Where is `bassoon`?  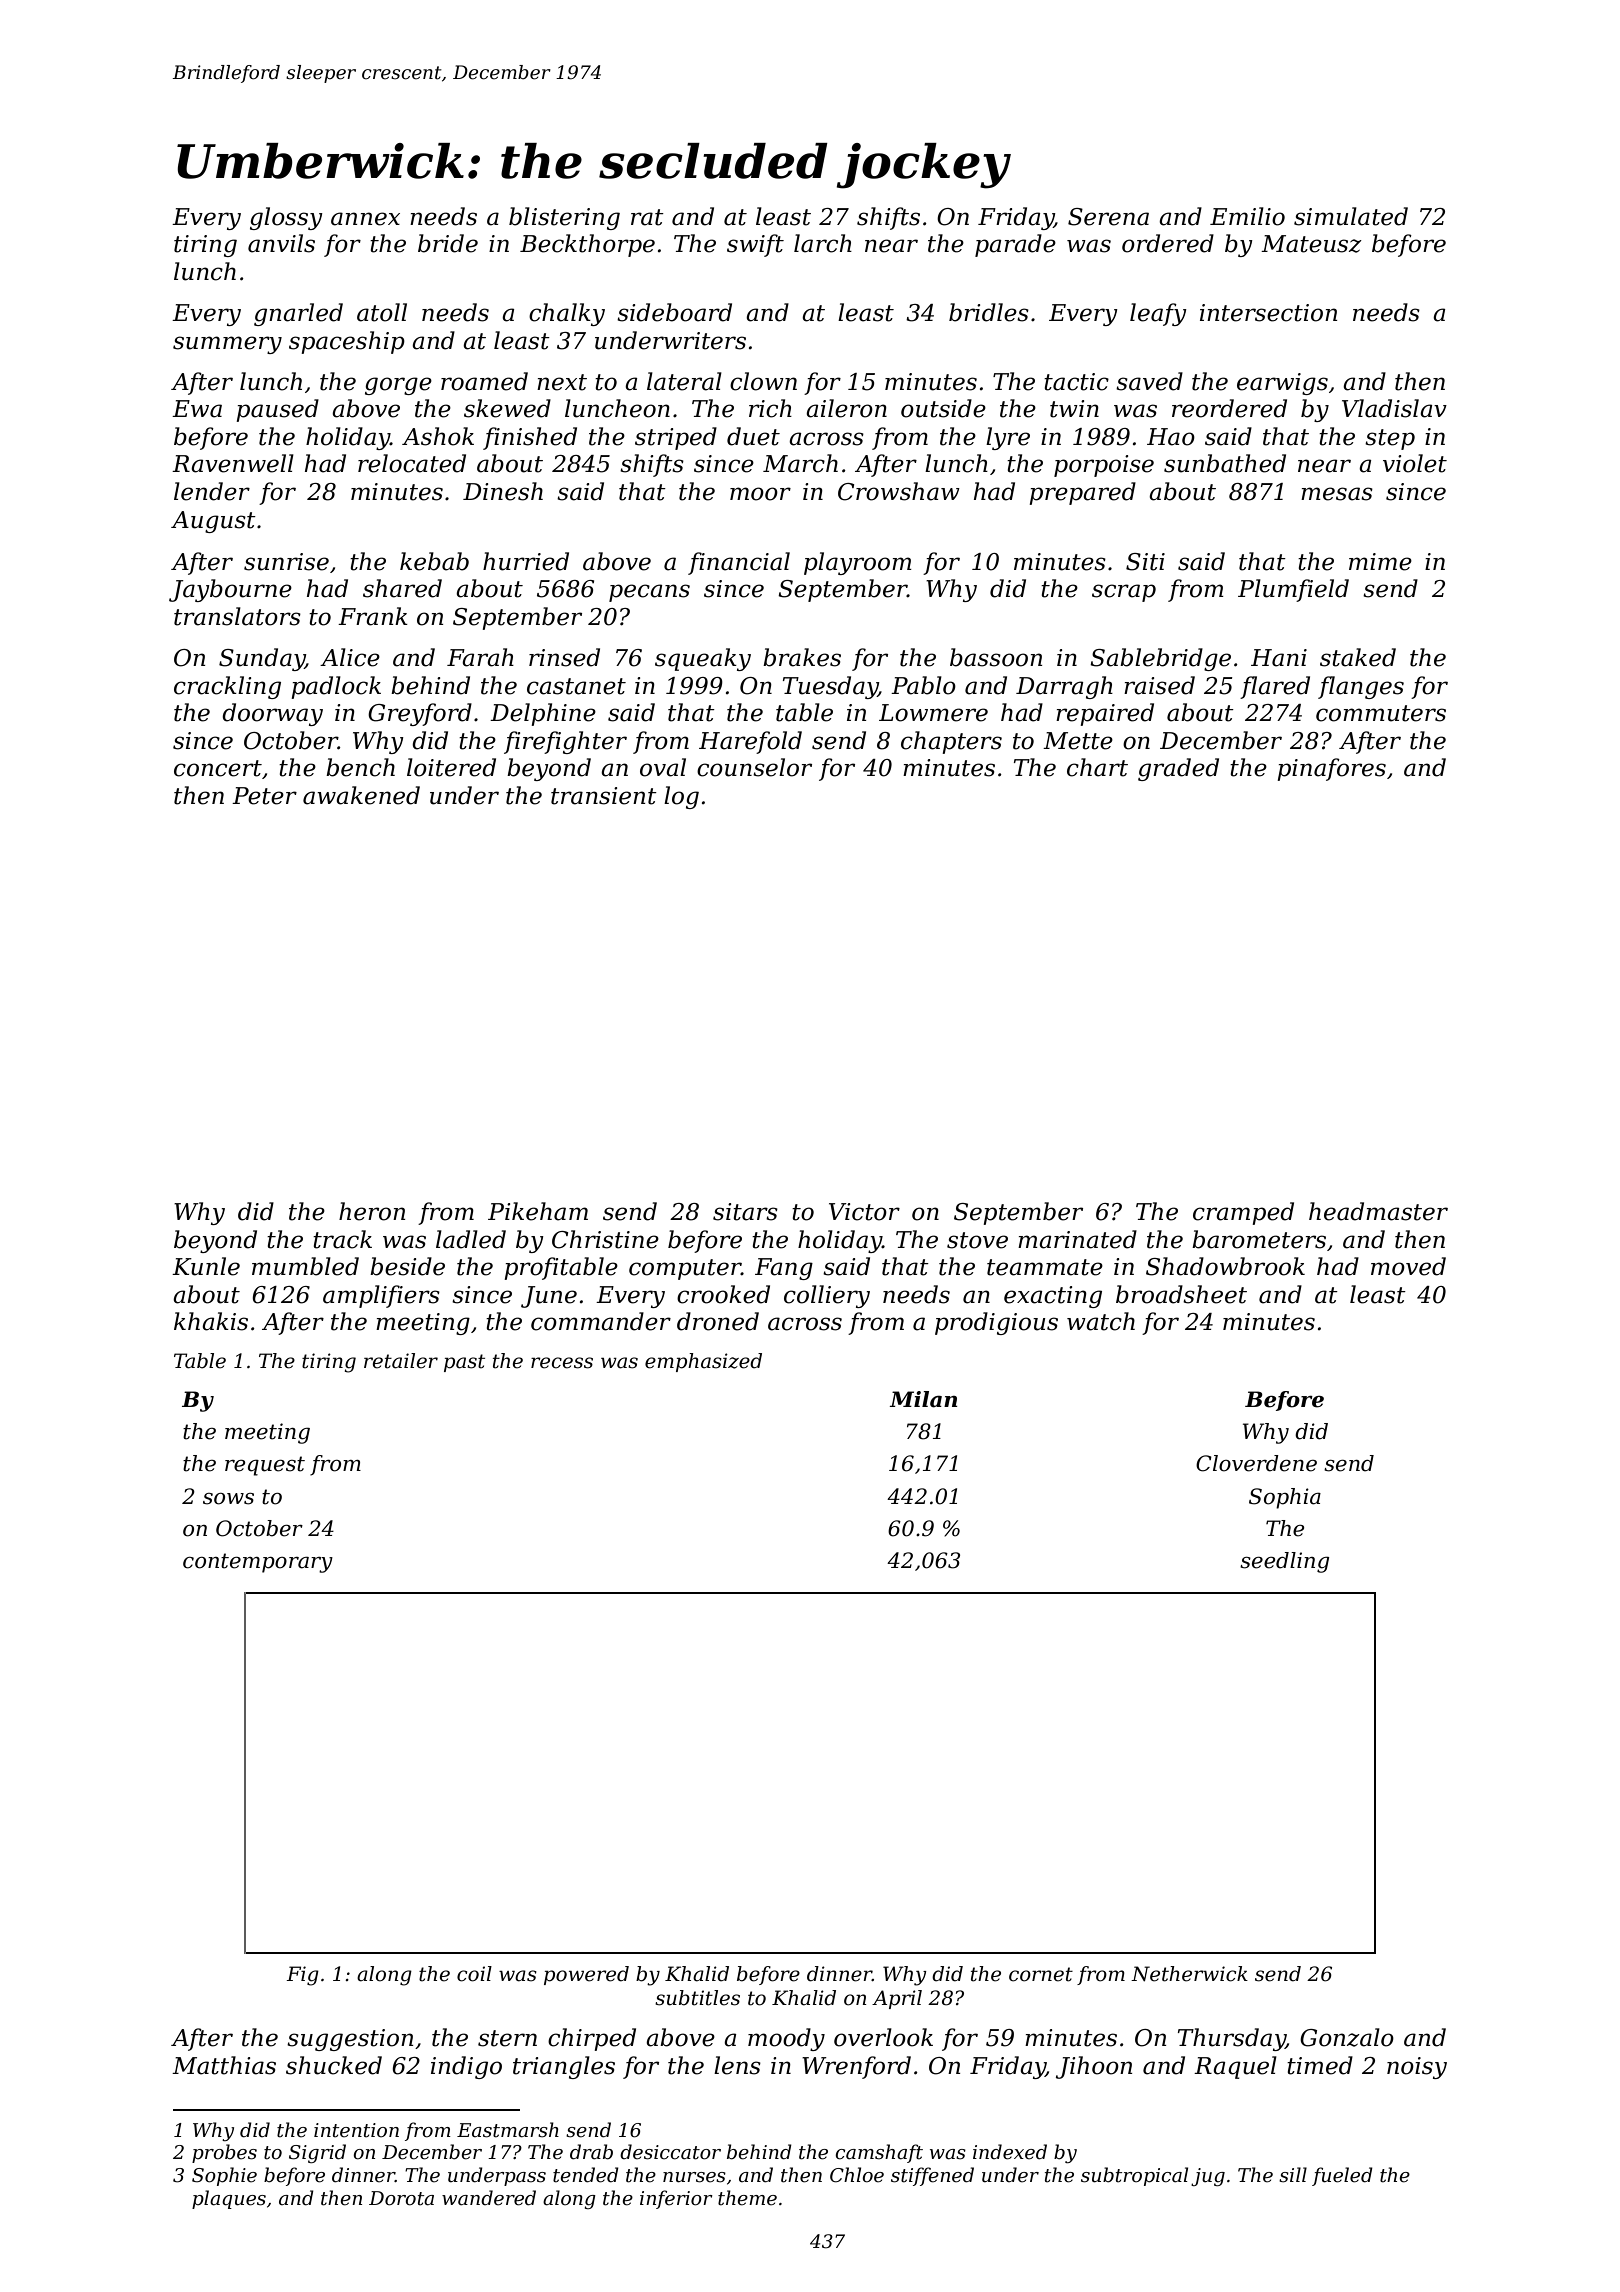
bassoon is located at coordinates (996, 657).
